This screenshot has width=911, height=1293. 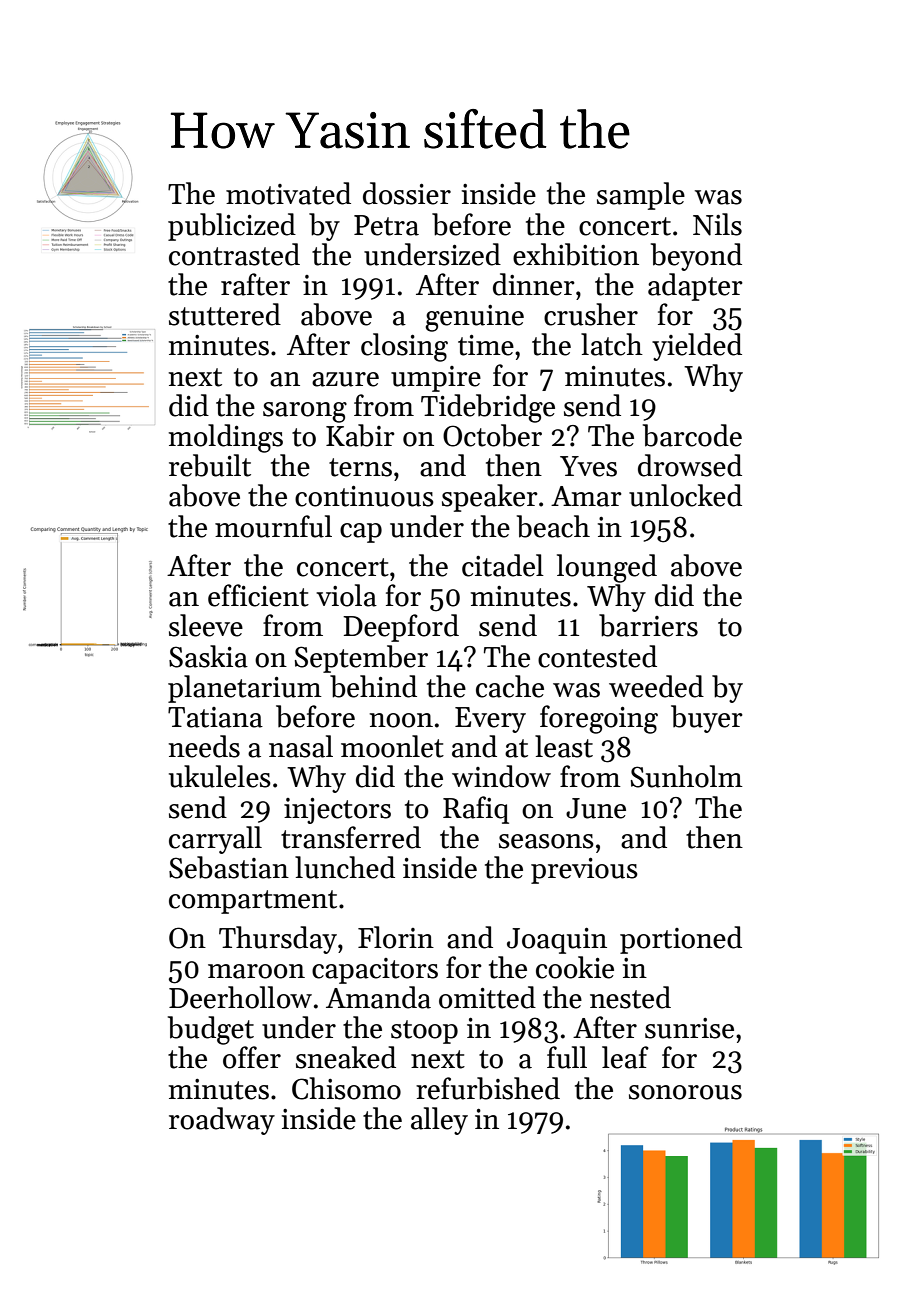 What do you see at coordinates (273, 526) in the screenshot?
I see `mournful` at bounding box center [273, 526].
